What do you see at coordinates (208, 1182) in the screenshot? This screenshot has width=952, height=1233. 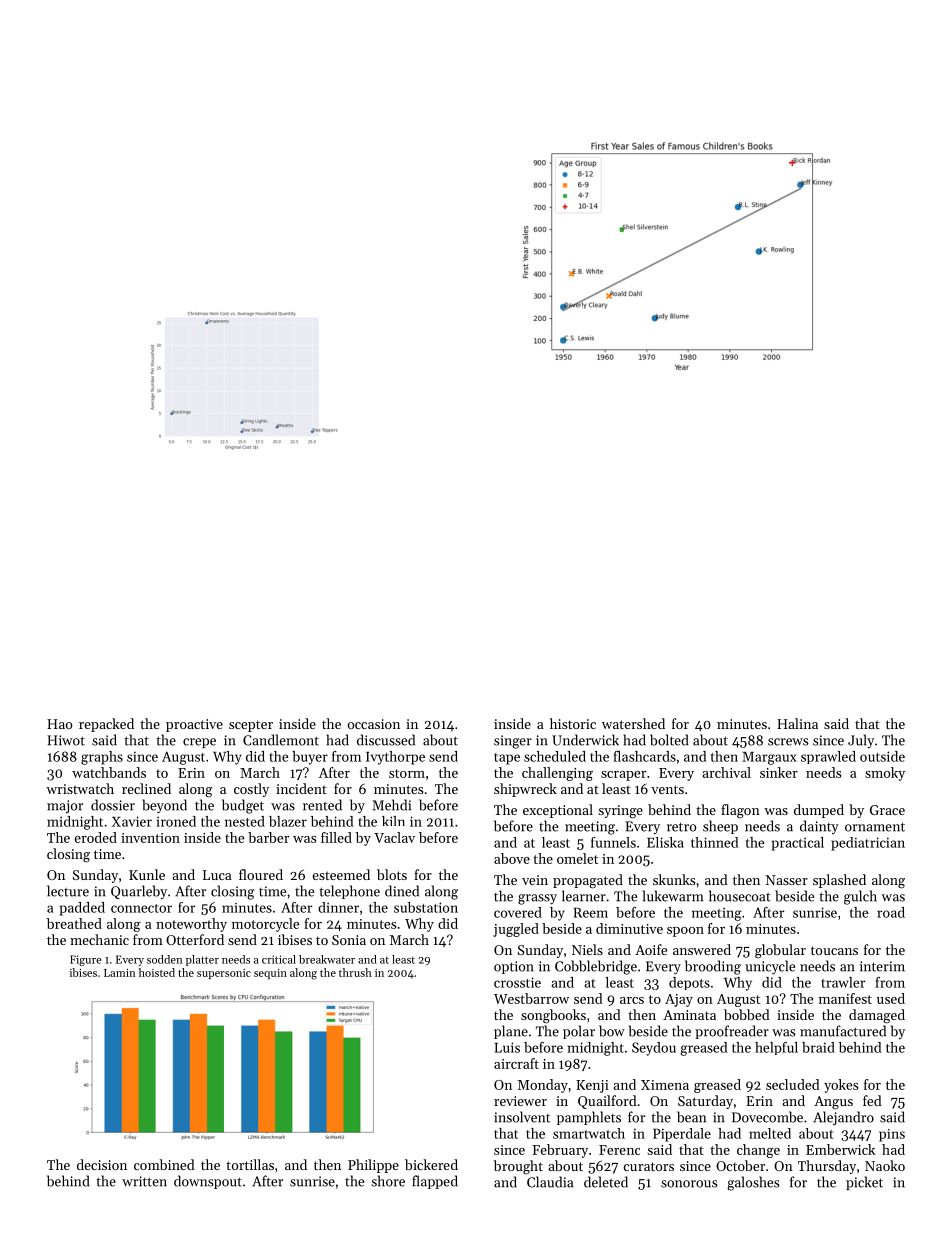 I see `downspout` at bounding box center [208, 1182].
